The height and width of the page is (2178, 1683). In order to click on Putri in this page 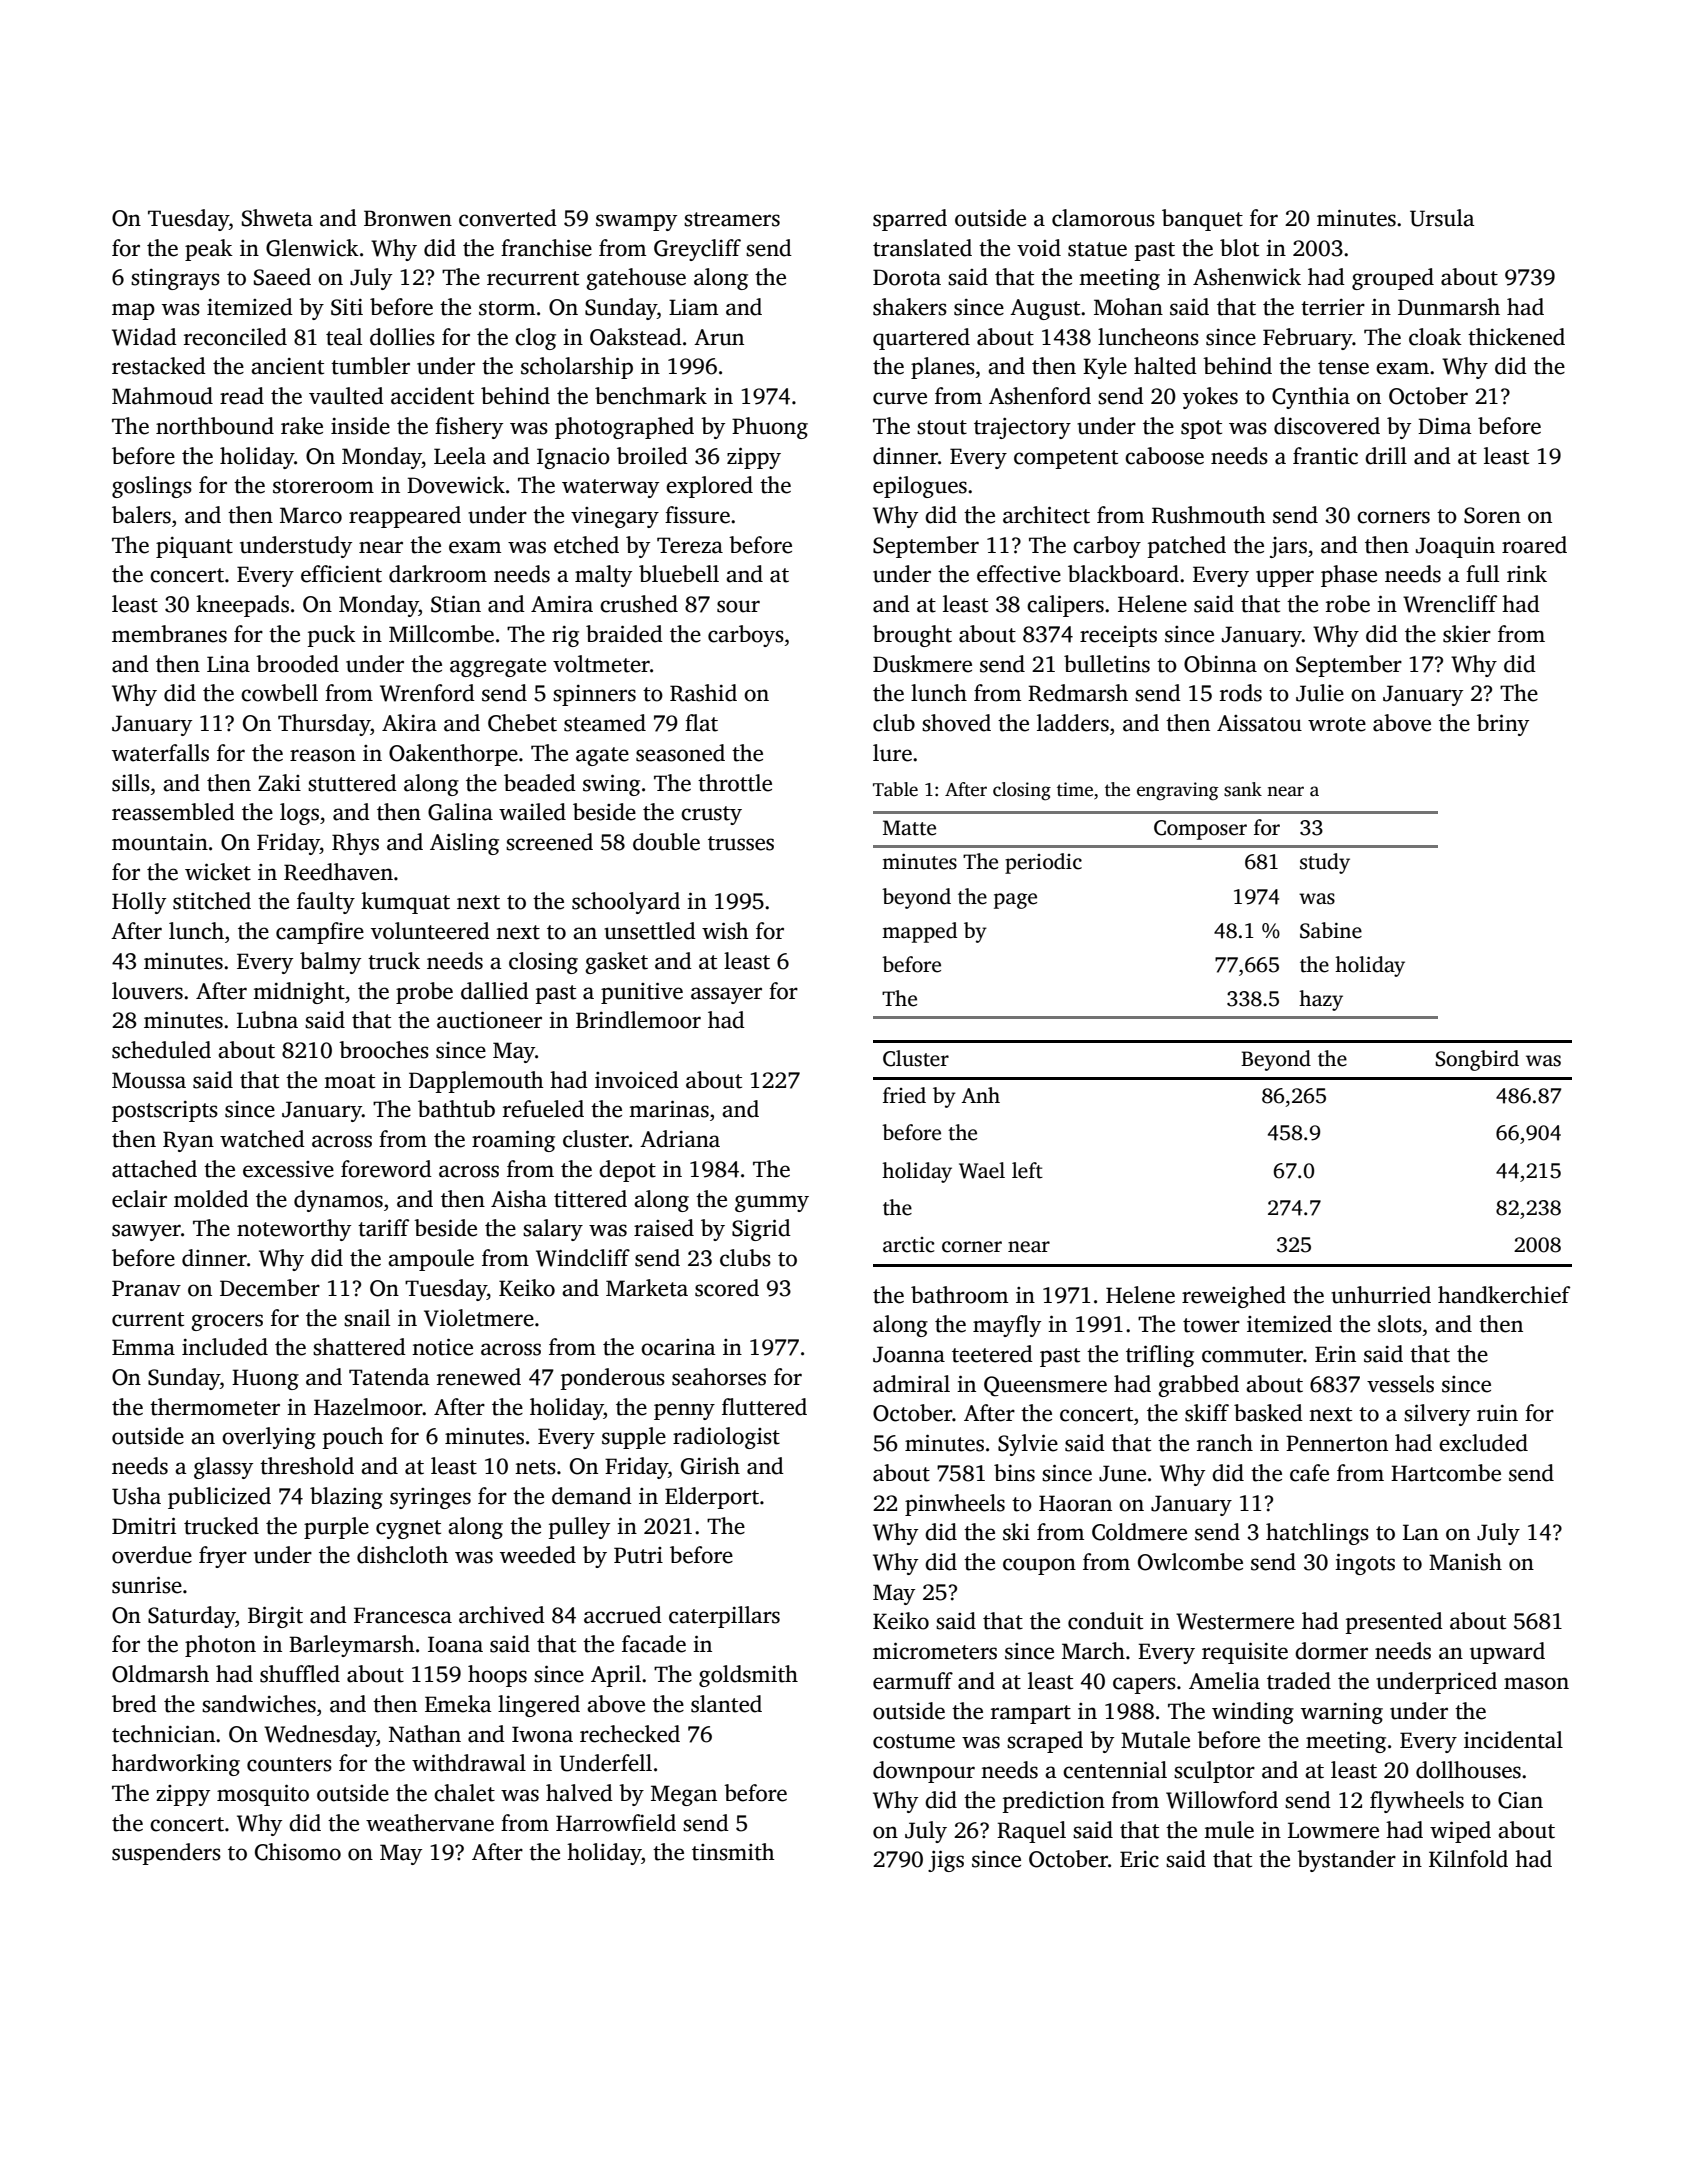, I will do `click(638, 1555)`.
